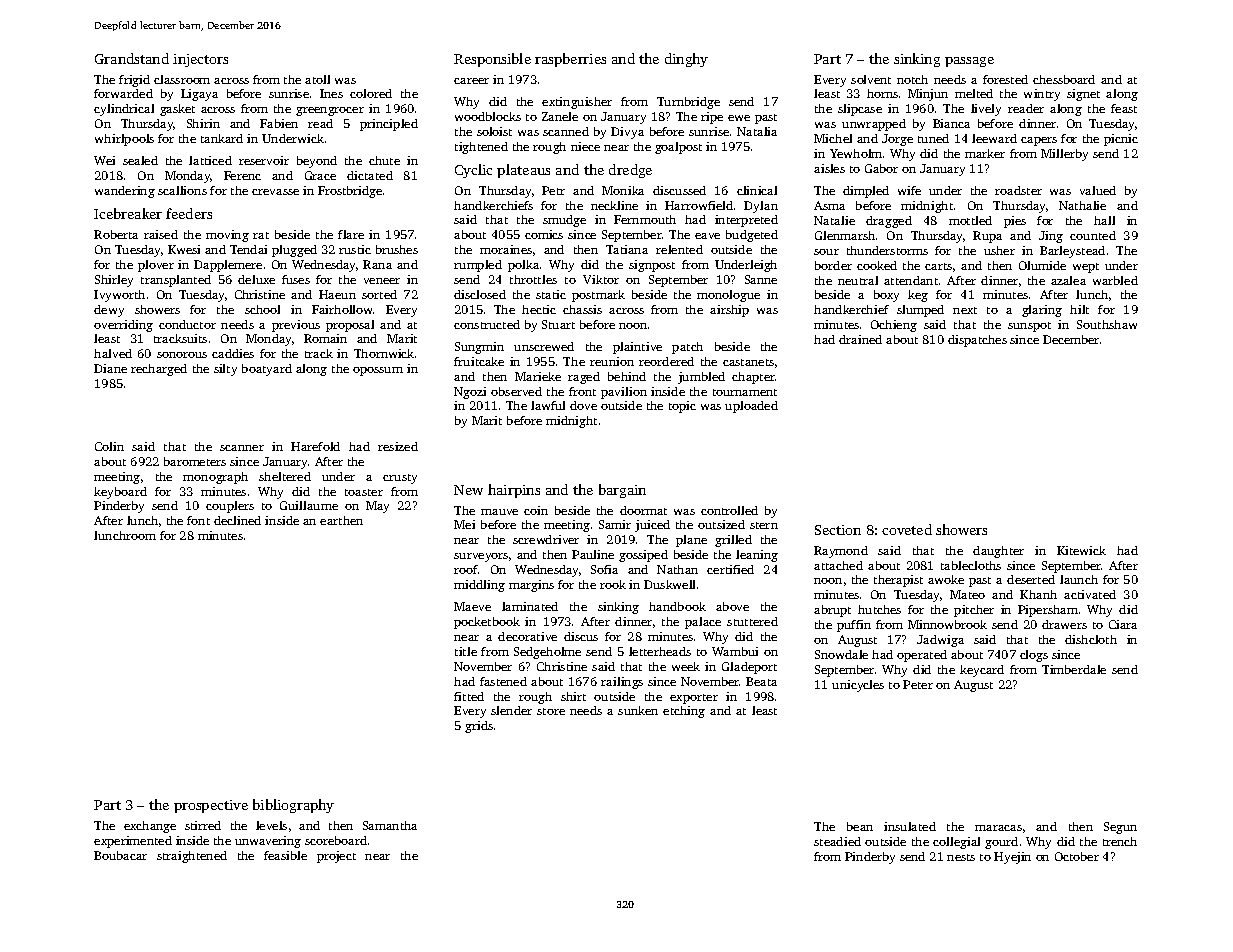  Describe the element at coordinates (1124, 108) in the screenshot. I see `feast` at that location.
